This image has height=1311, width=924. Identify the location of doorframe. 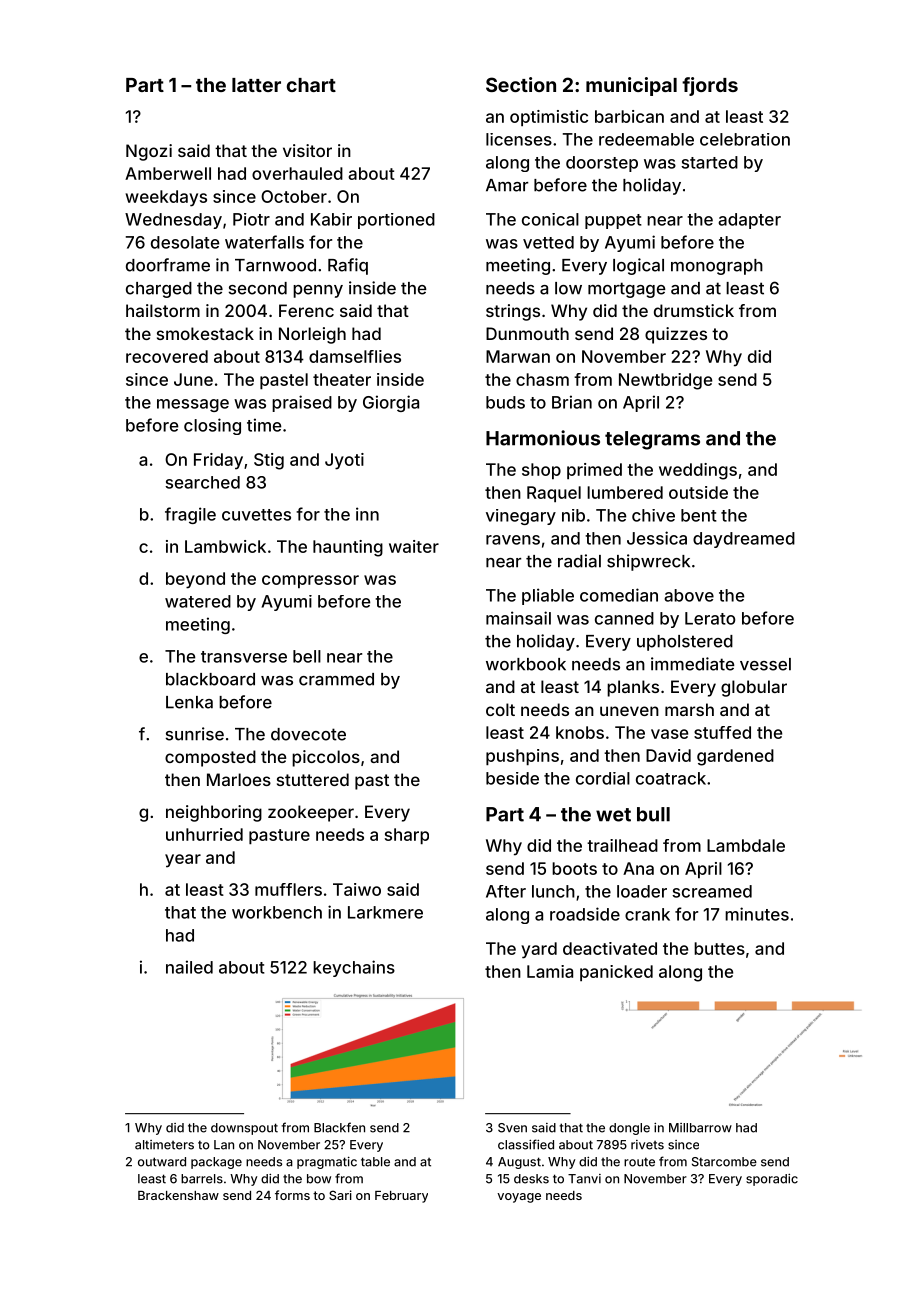
(168, 265).
